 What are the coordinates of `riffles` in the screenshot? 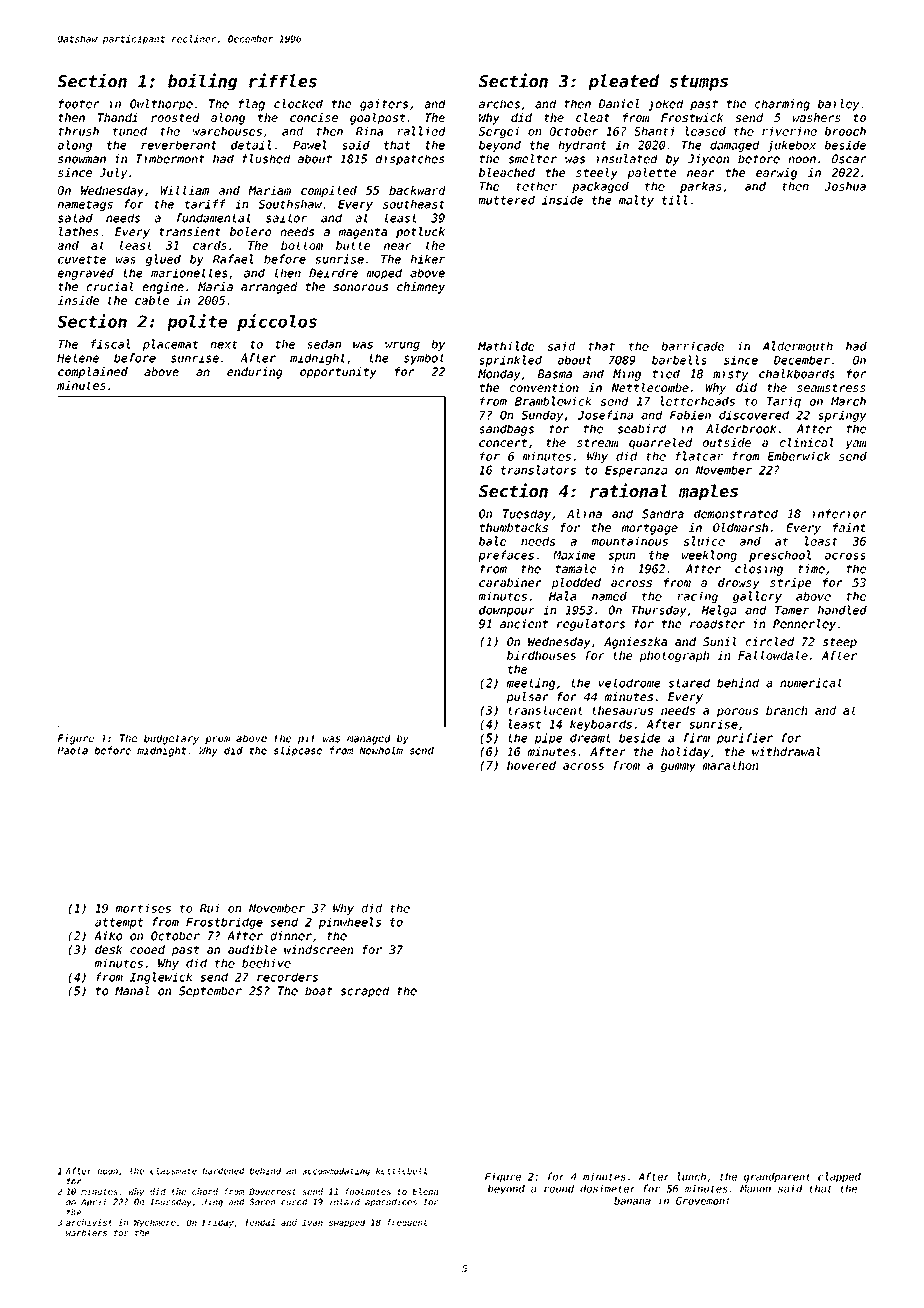 It's located at (283, 80).
